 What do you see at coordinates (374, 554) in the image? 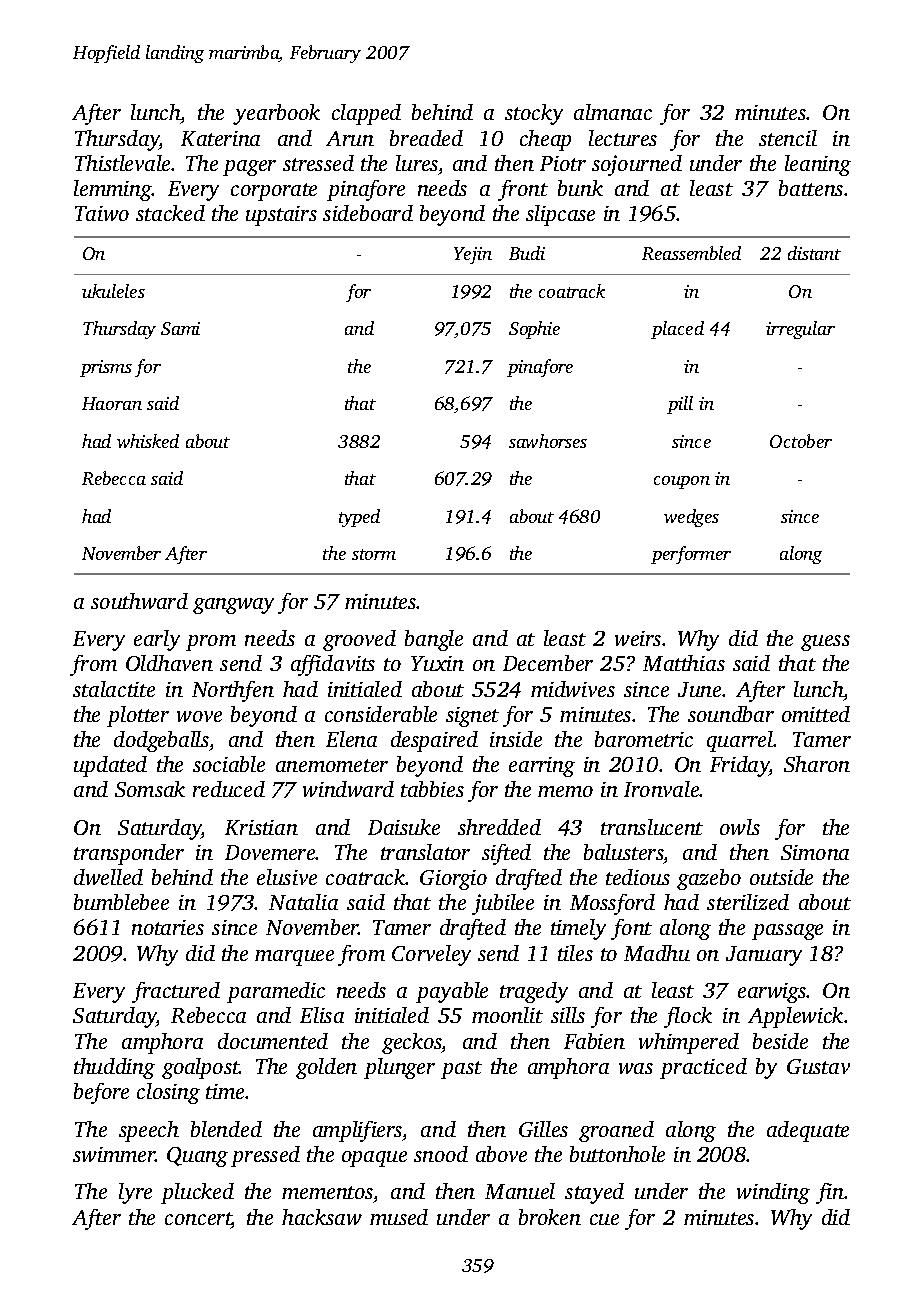
I see `storm` at bounding box center [374, 554].
